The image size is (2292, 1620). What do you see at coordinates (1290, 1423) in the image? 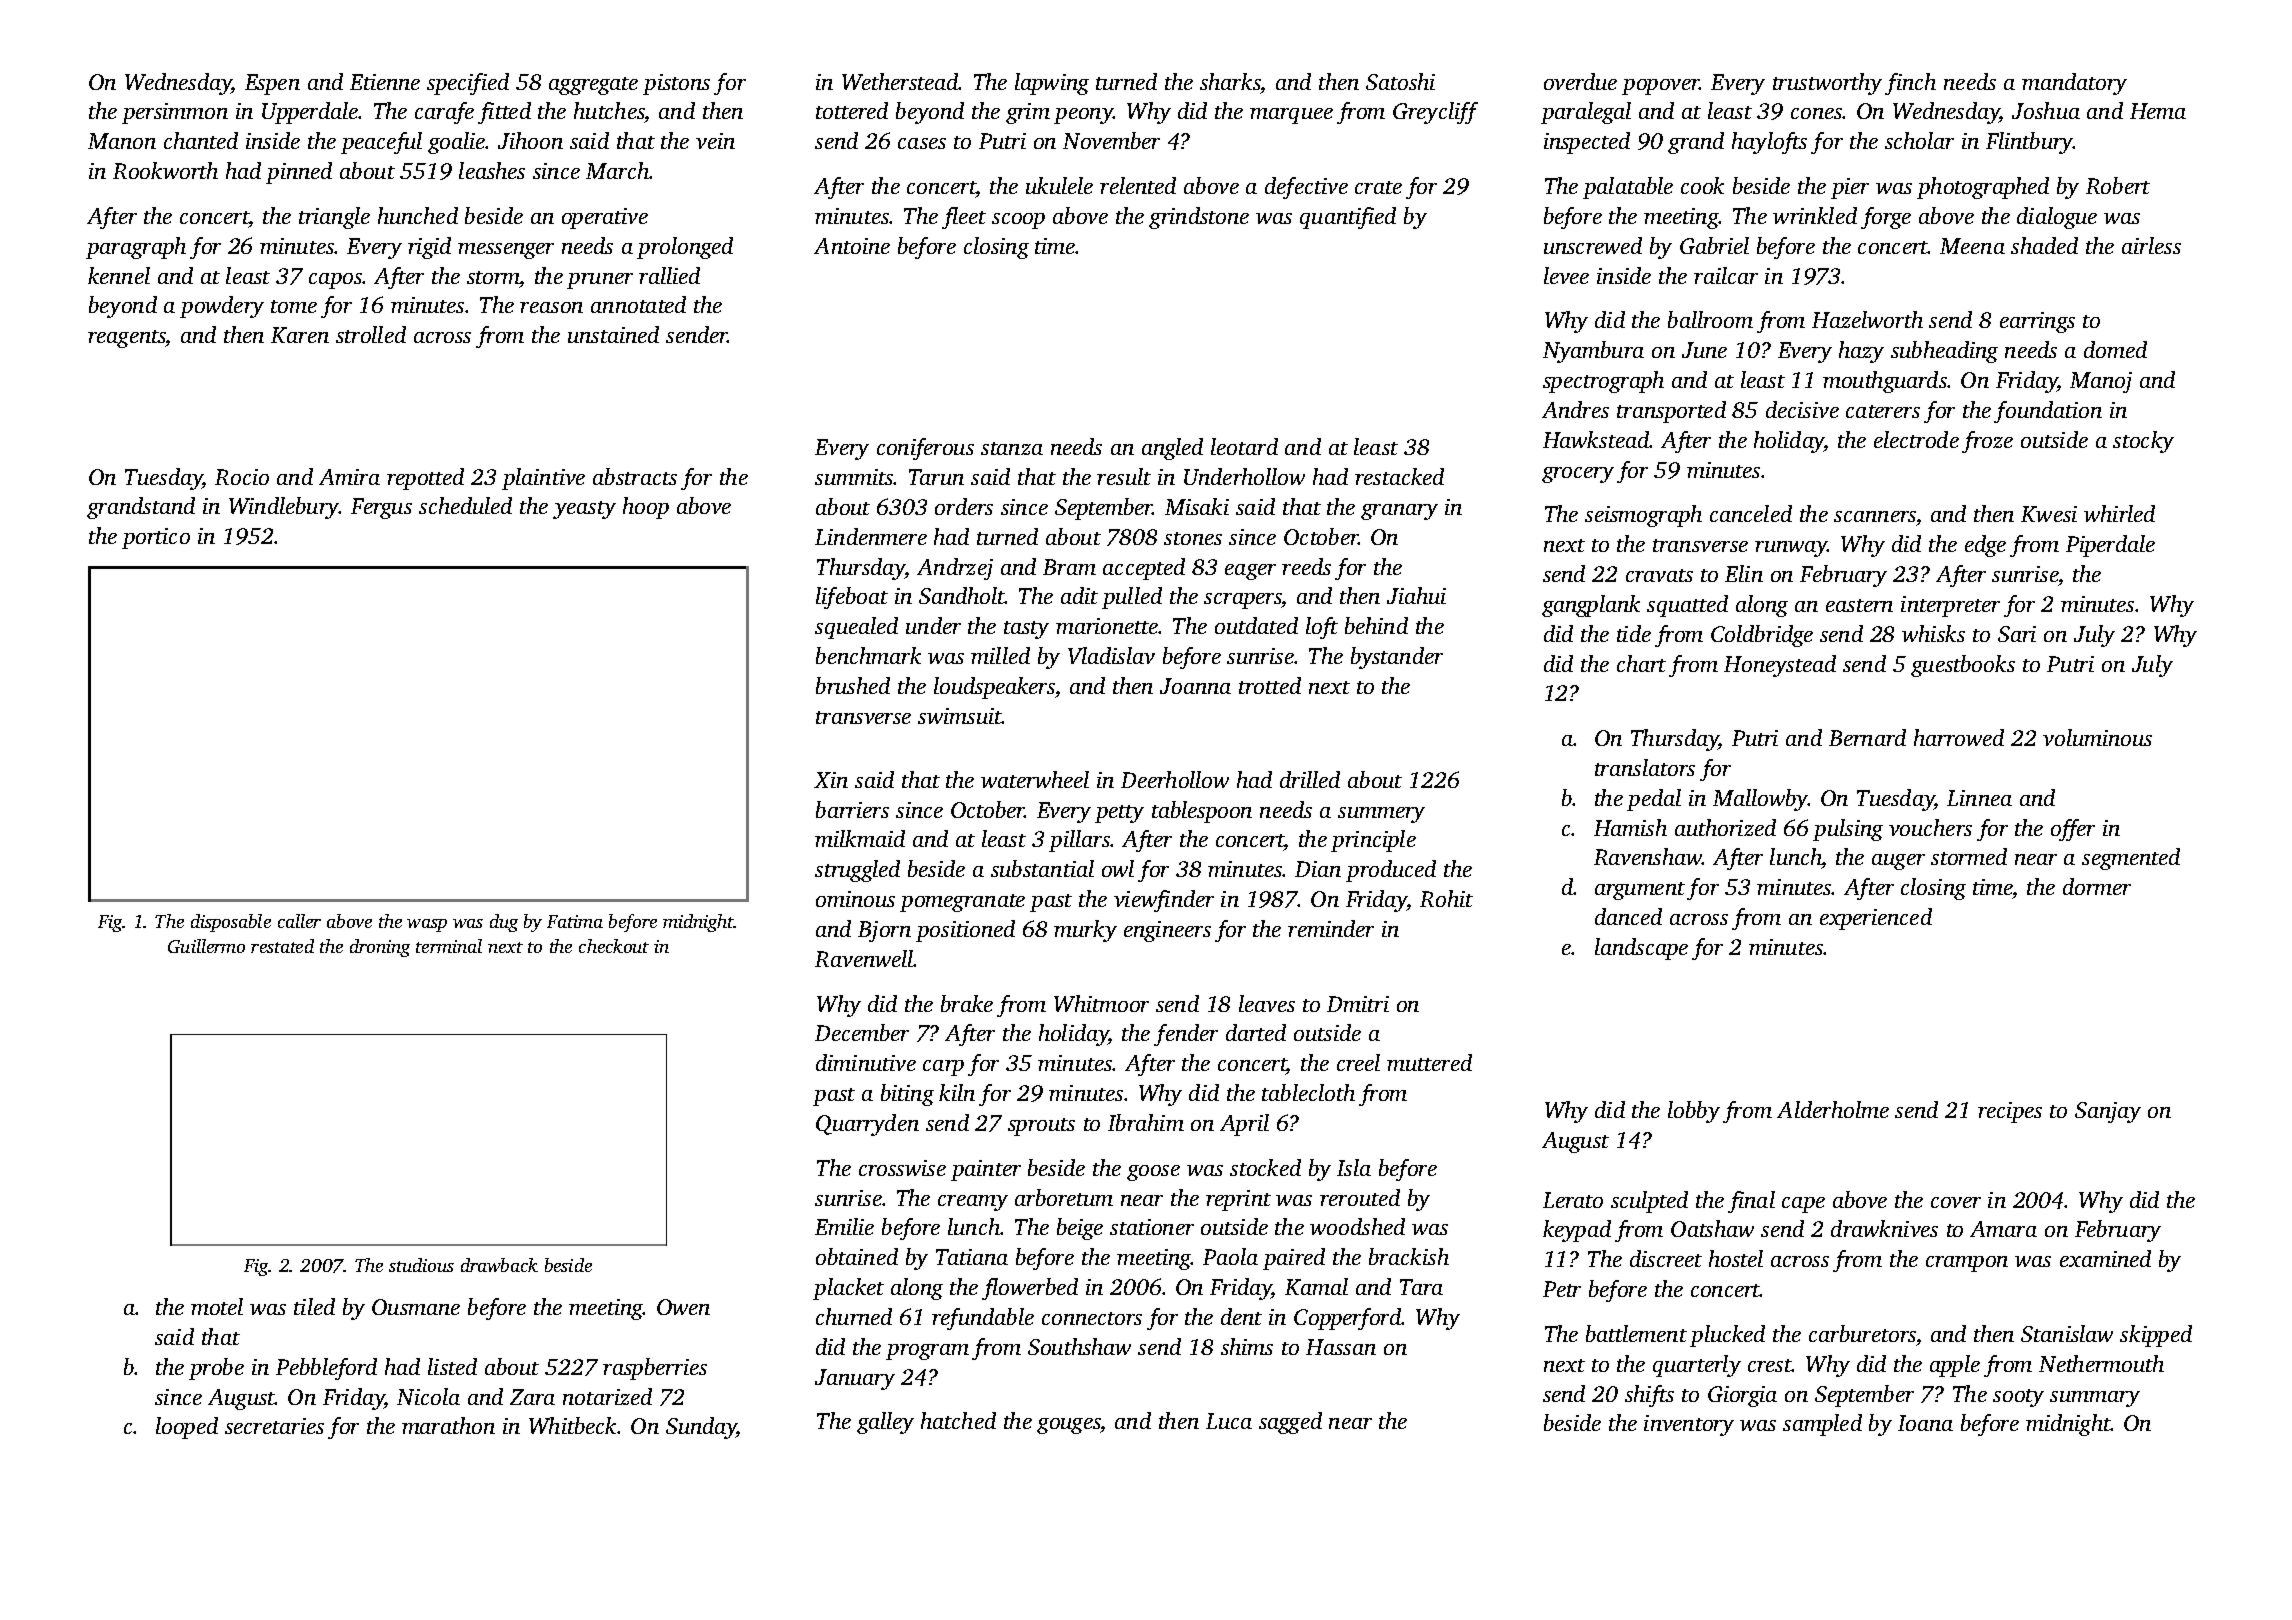
I see `sagged` at bounding box center [1290, 1423].
